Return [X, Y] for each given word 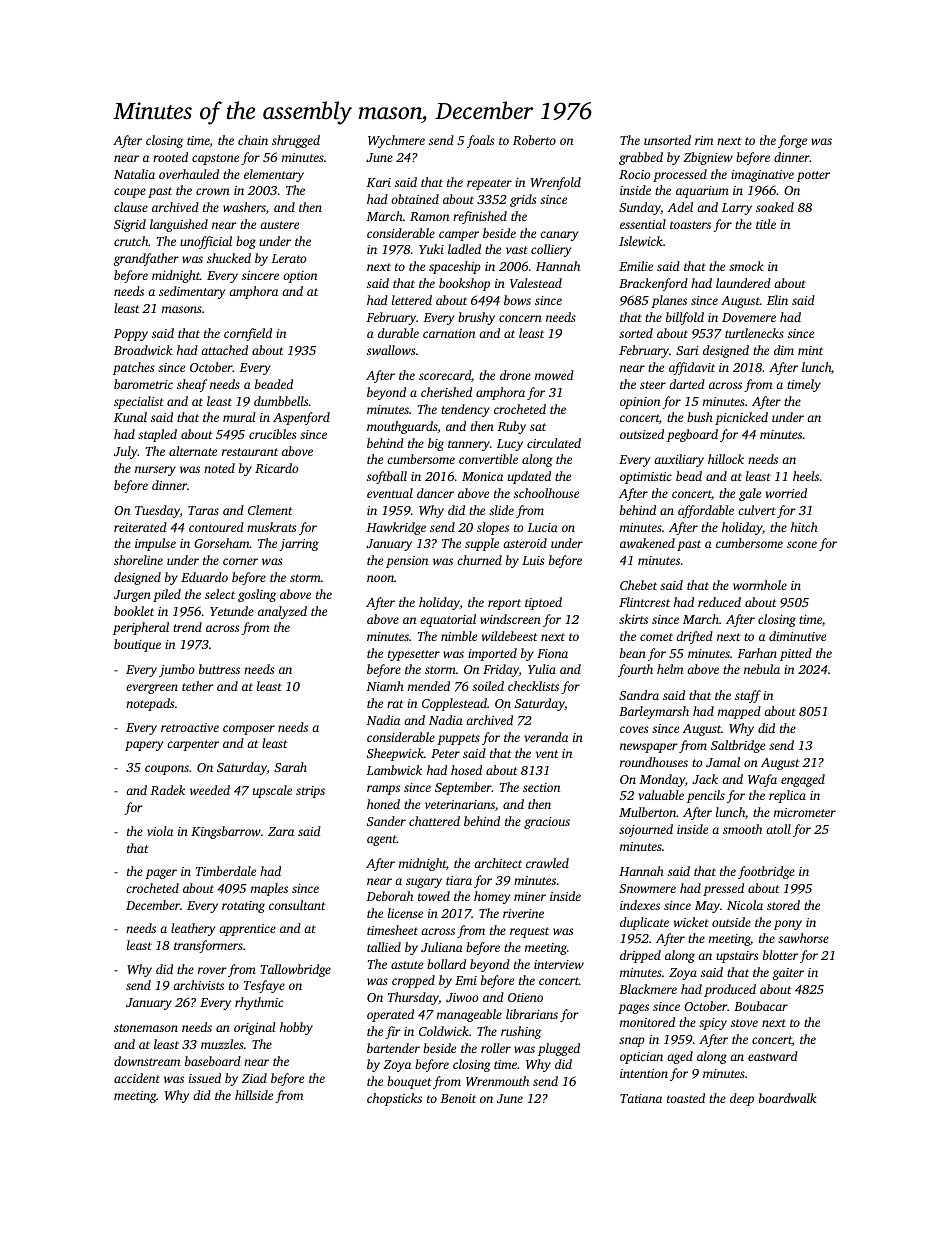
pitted [796, 654]
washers [244, 207]
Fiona [552, 653]
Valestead [536, 283]
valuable [661, 795]
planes [669, 301]
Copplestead [454, 704]
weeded [210, 790]
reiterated [140, 527]
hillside [254, 1095]
